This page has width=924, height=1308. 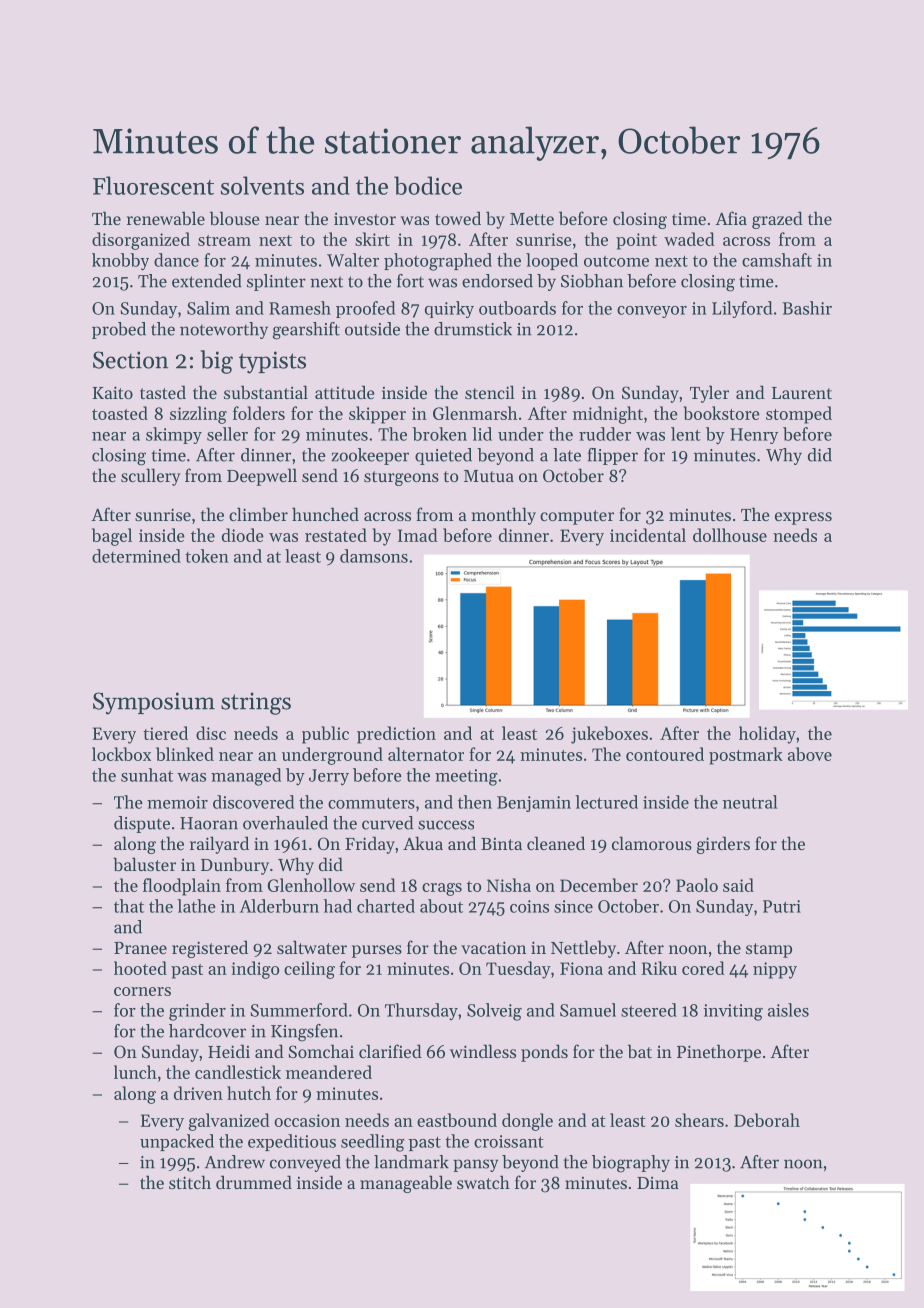 What do you see at coordinates (742, 309) in the page?
I see `Lilyford` at bounding box center [742, 309].
